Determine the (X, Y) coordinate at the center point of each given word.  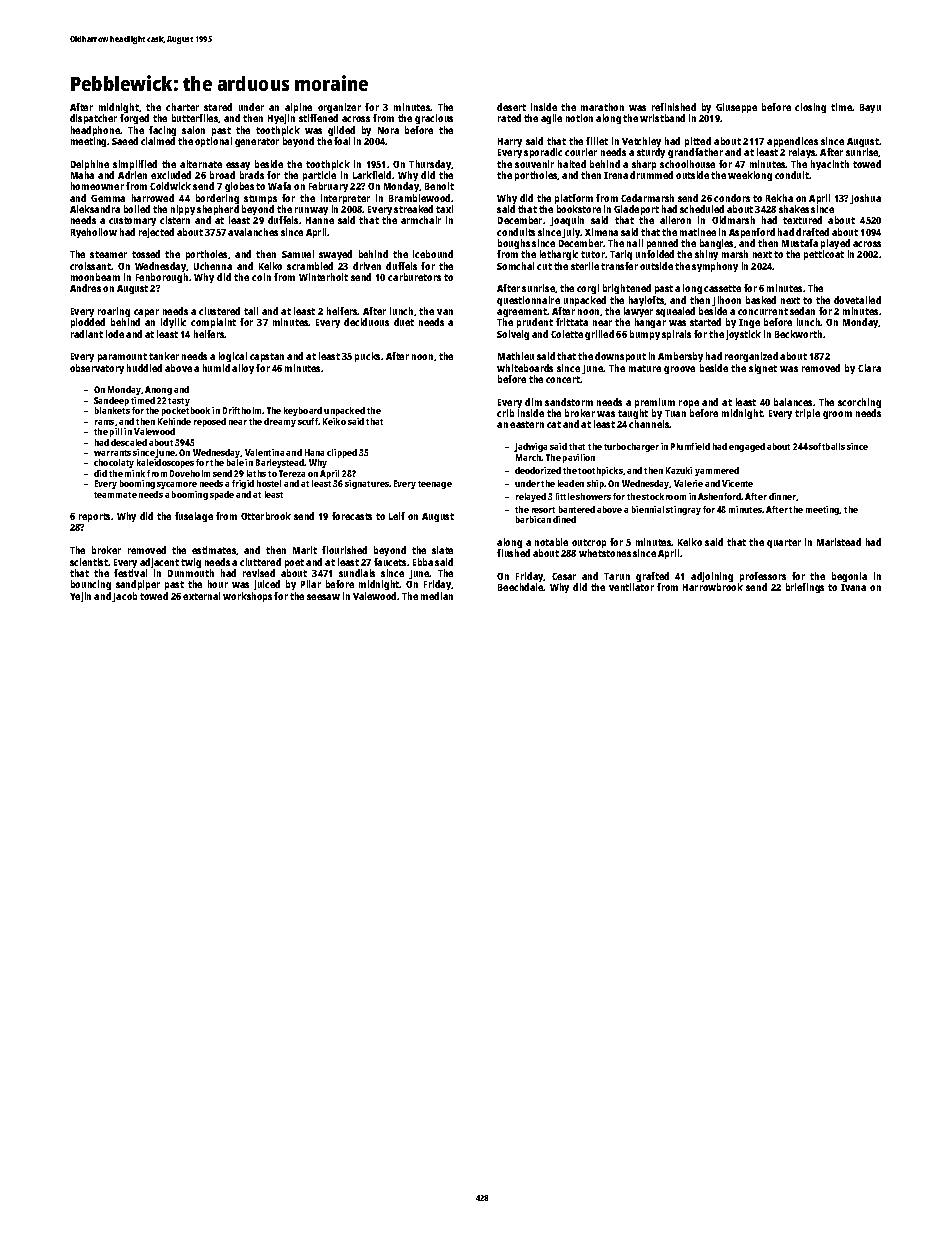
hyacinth (830, 165)
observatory (97, 369)
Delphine (90, 165)
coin (261, 277)
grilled (599, 335)
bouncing (91, 585)
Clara (869, 368)
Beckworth (798, 334)
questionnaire (528, 301)
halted (572, 164)
